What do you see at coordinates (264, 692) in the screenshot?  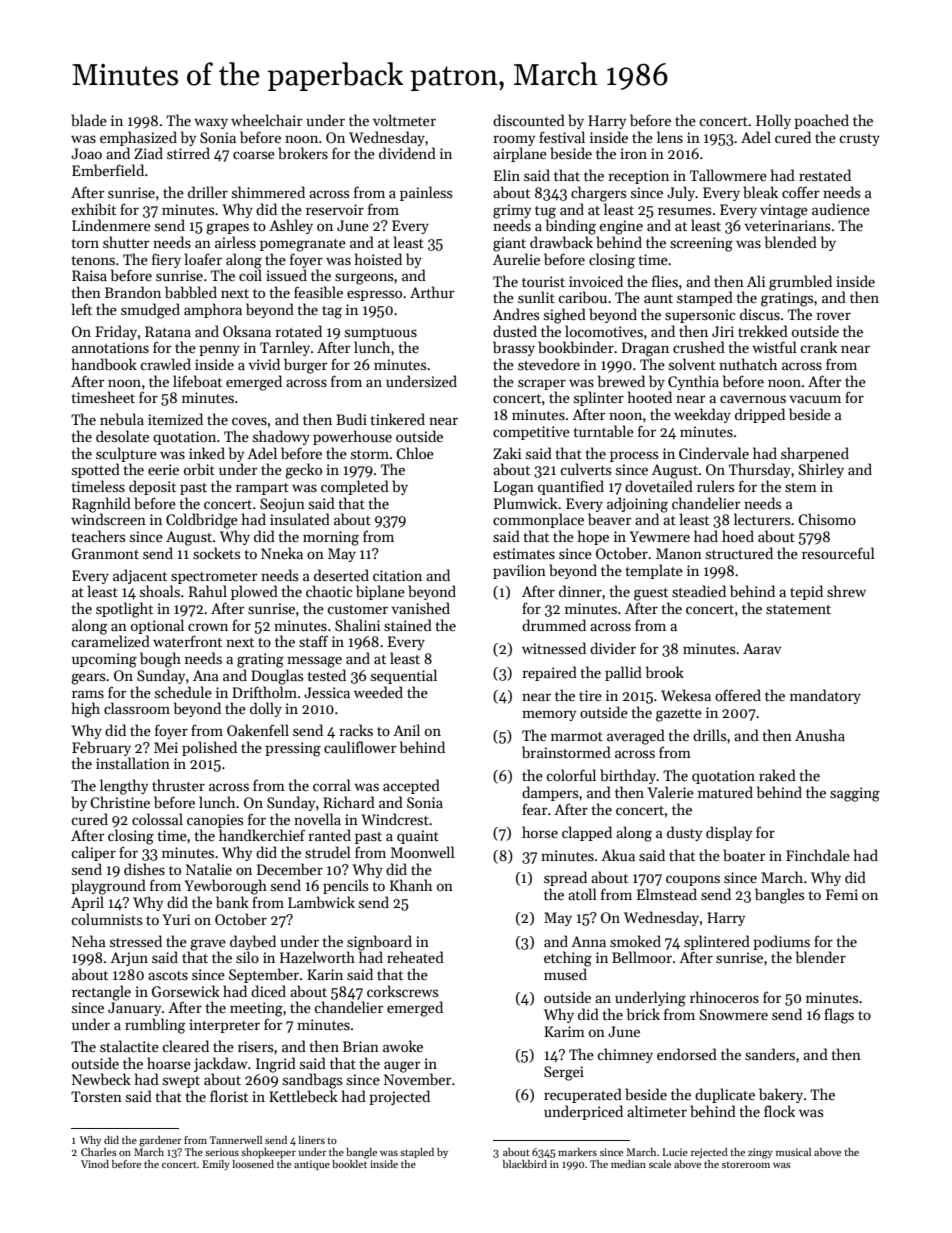 I see `Driftholm` at bounding box center [264, 692].
